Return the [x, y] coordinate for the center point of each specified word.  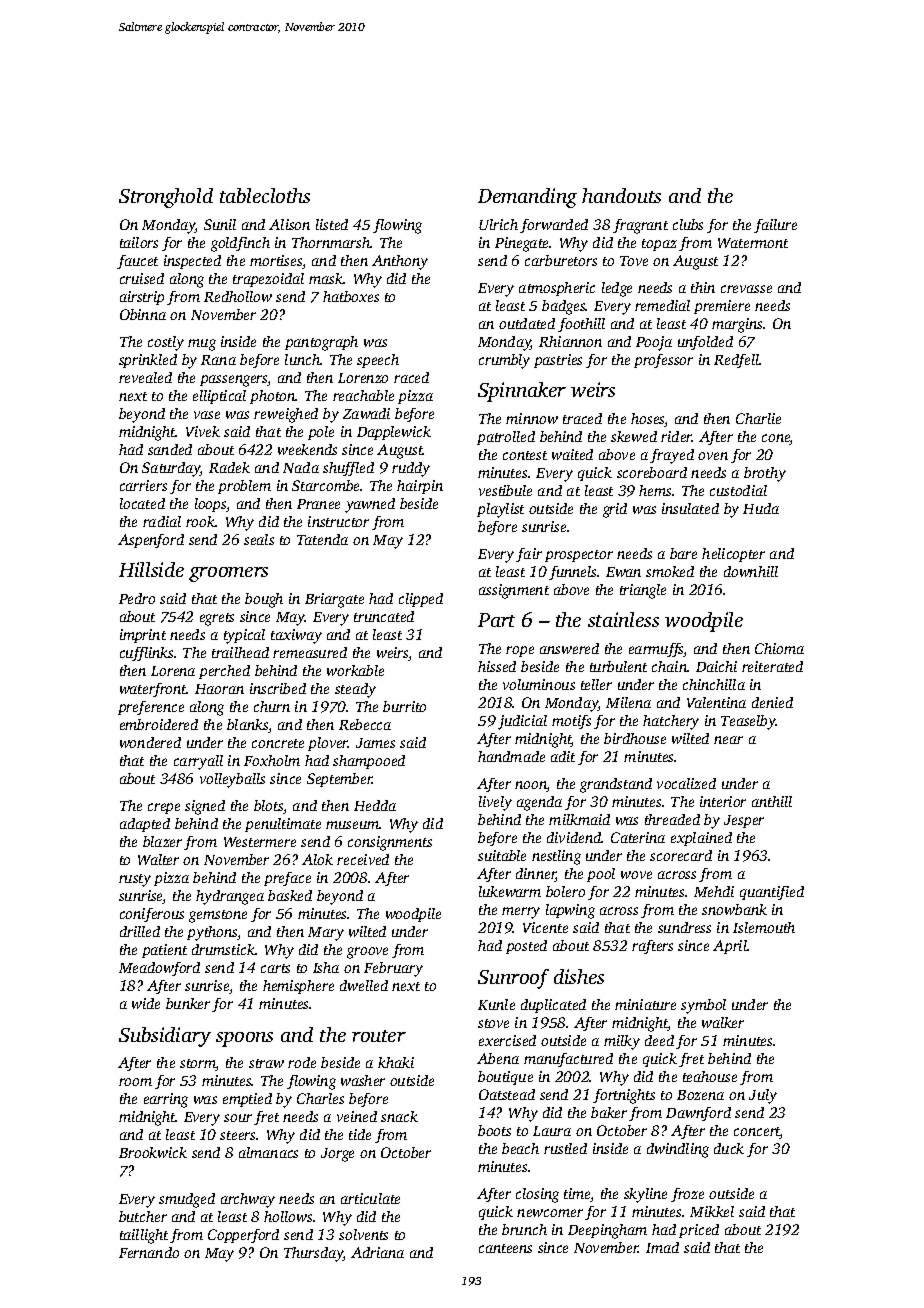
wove [636, 875]
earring [166, 1100]
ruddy [411, 469]
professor [663, 361]
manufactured [568, 1060]
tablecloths [265, 195]
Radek [229, 467]
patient [164, 951]
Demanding [527, 198]
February [393, 969]
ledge [617, 289]
